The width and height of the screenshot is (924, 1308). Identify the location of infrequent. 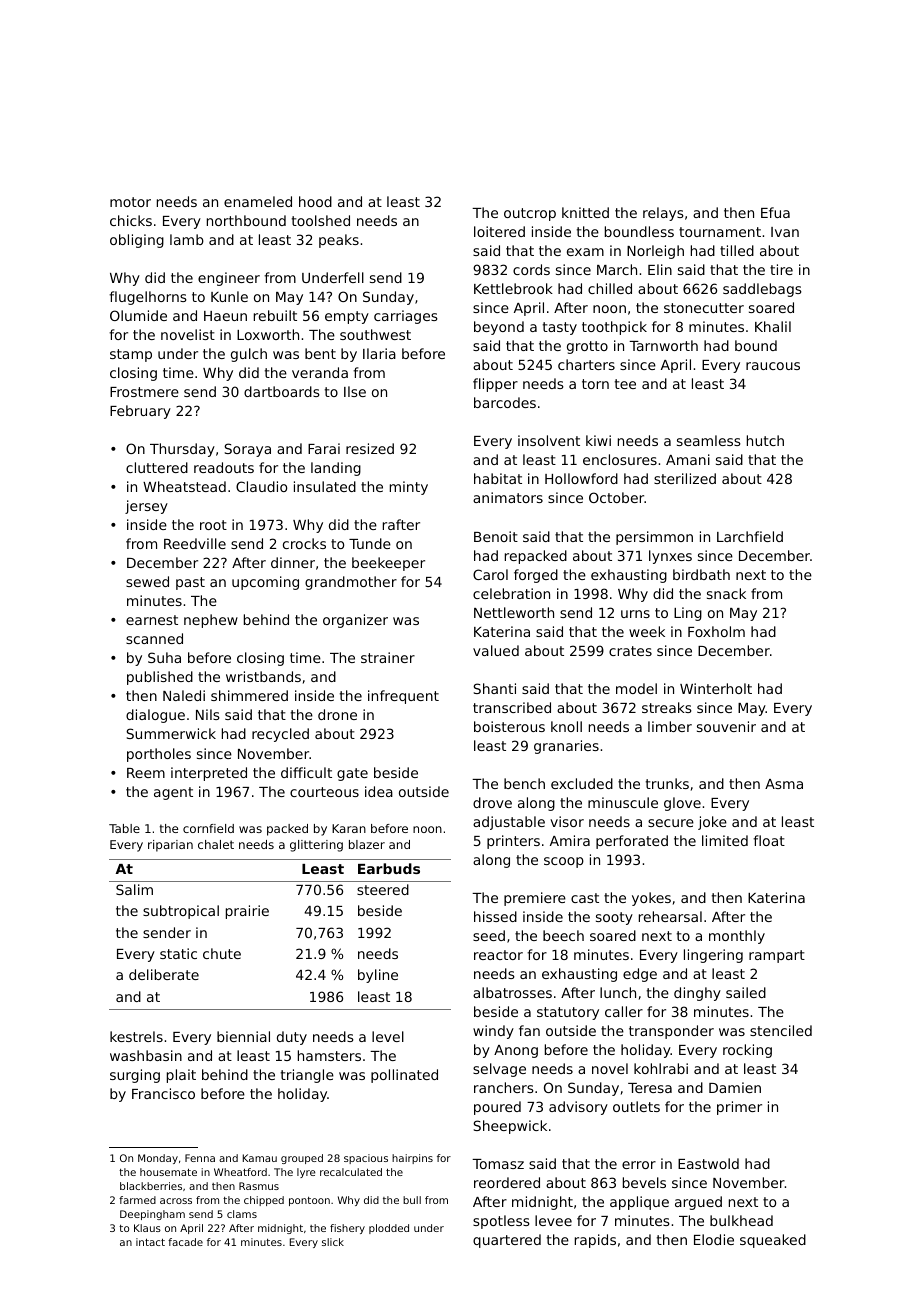
(403, 697).
